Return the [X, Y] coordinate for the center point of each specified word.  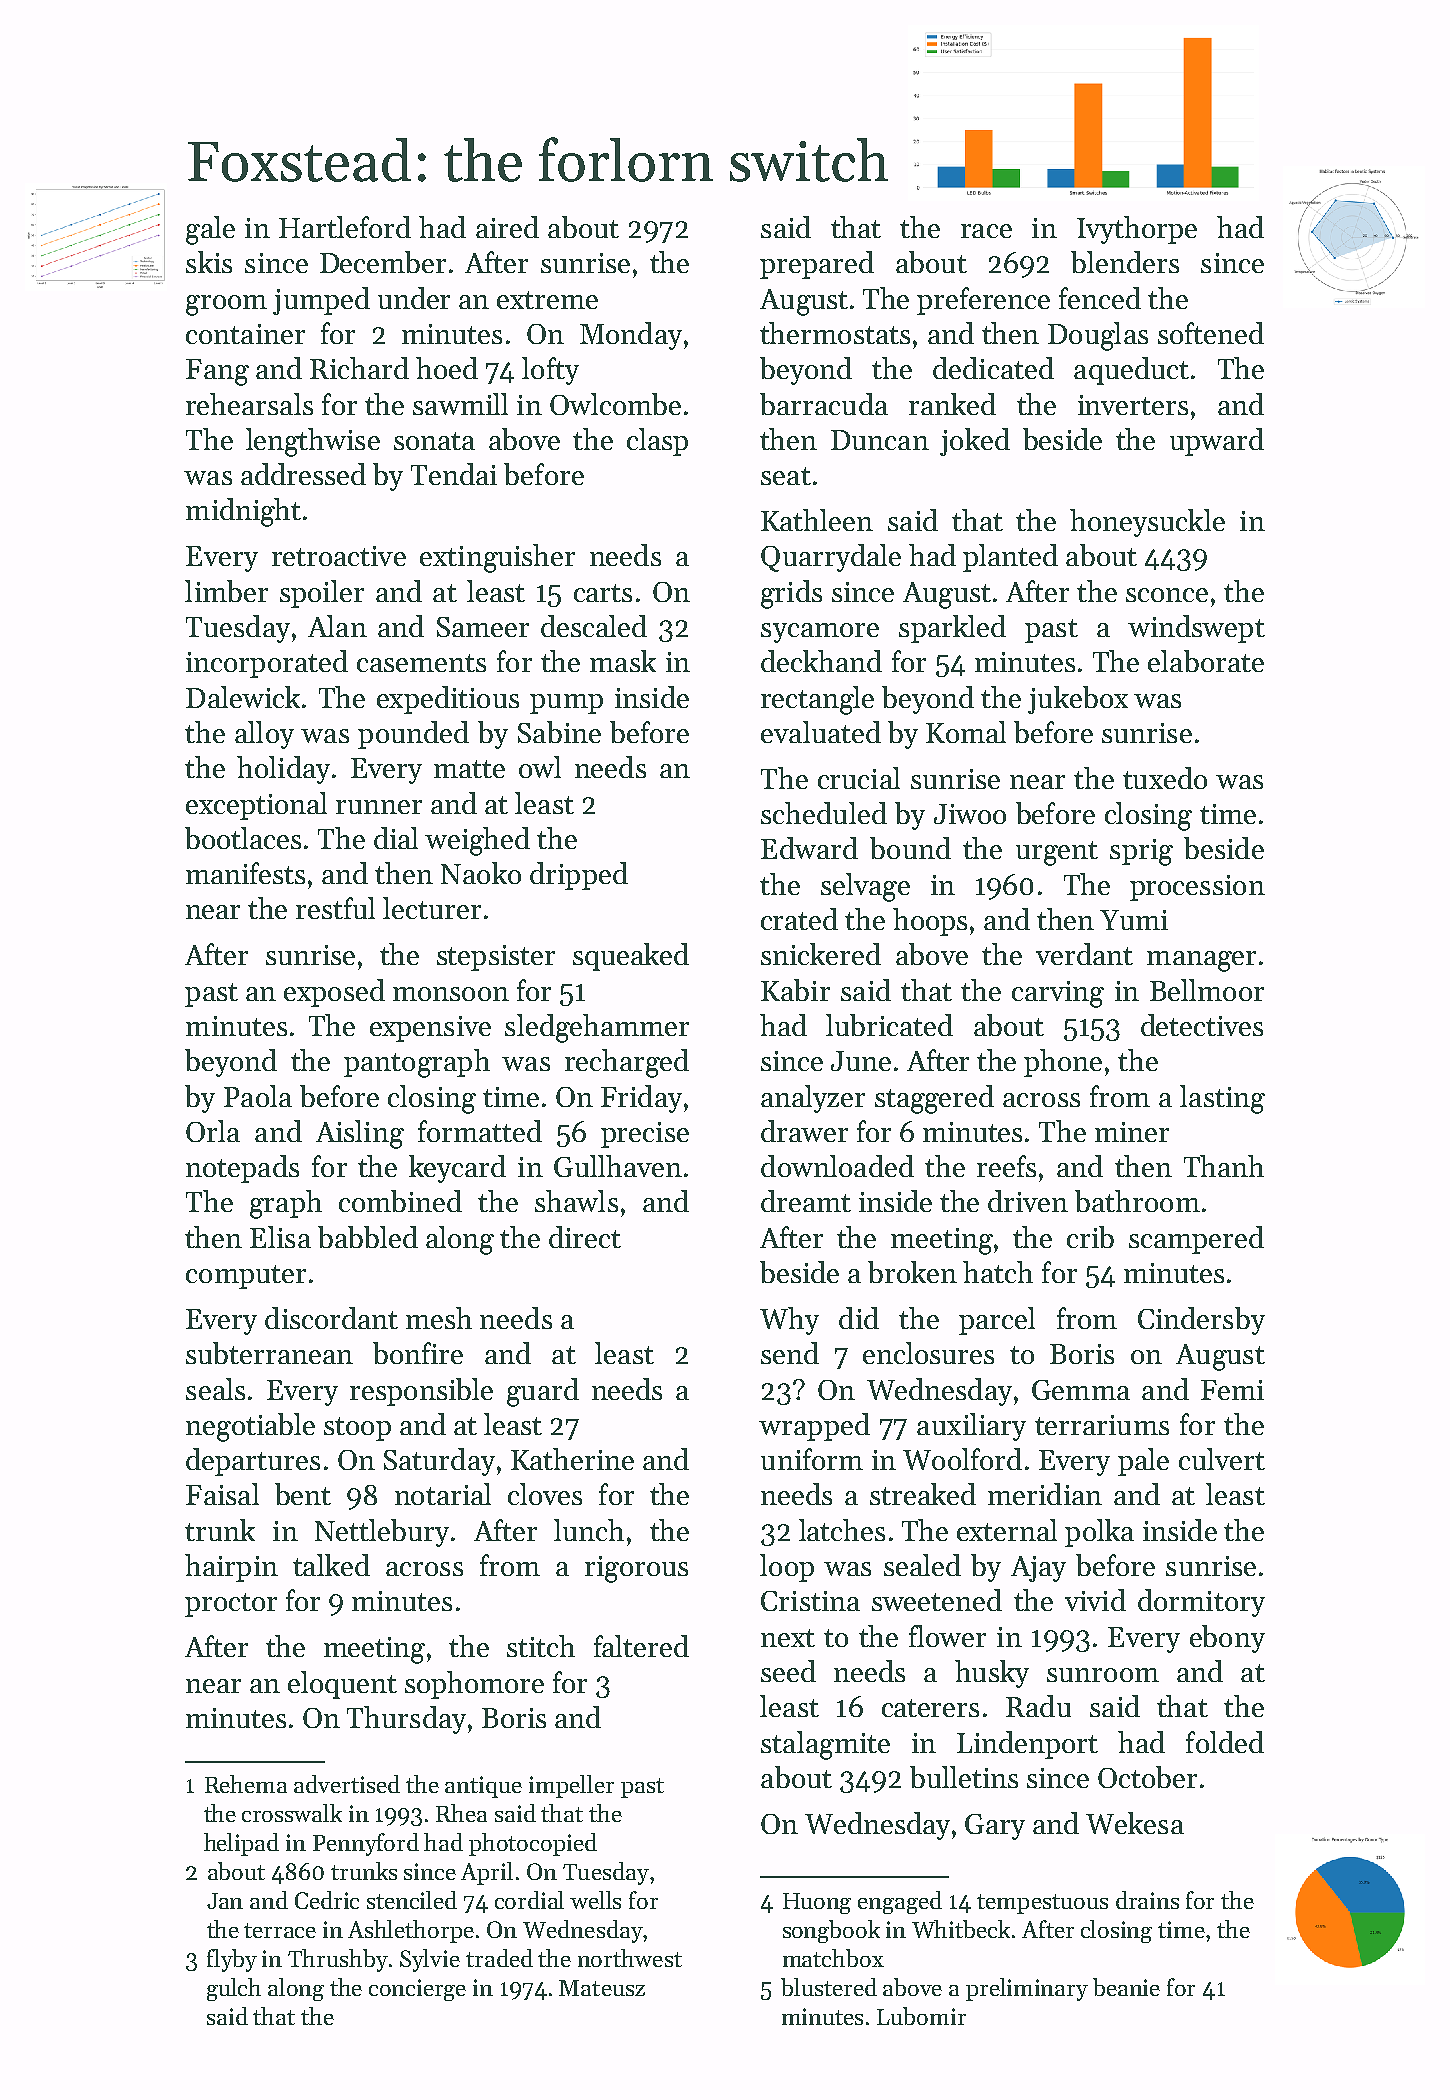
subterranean [269, 1353]
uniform [812, 1459]
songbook [831, 1931]
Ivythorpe [1137, 230]
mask [623, 661]
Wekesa [1135, 1823]
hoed [447, 368]
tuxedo [1165, 778]
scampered [1196, 1240]
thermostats [835, 333]
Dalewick [243, 697]
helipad [241, 1844]
